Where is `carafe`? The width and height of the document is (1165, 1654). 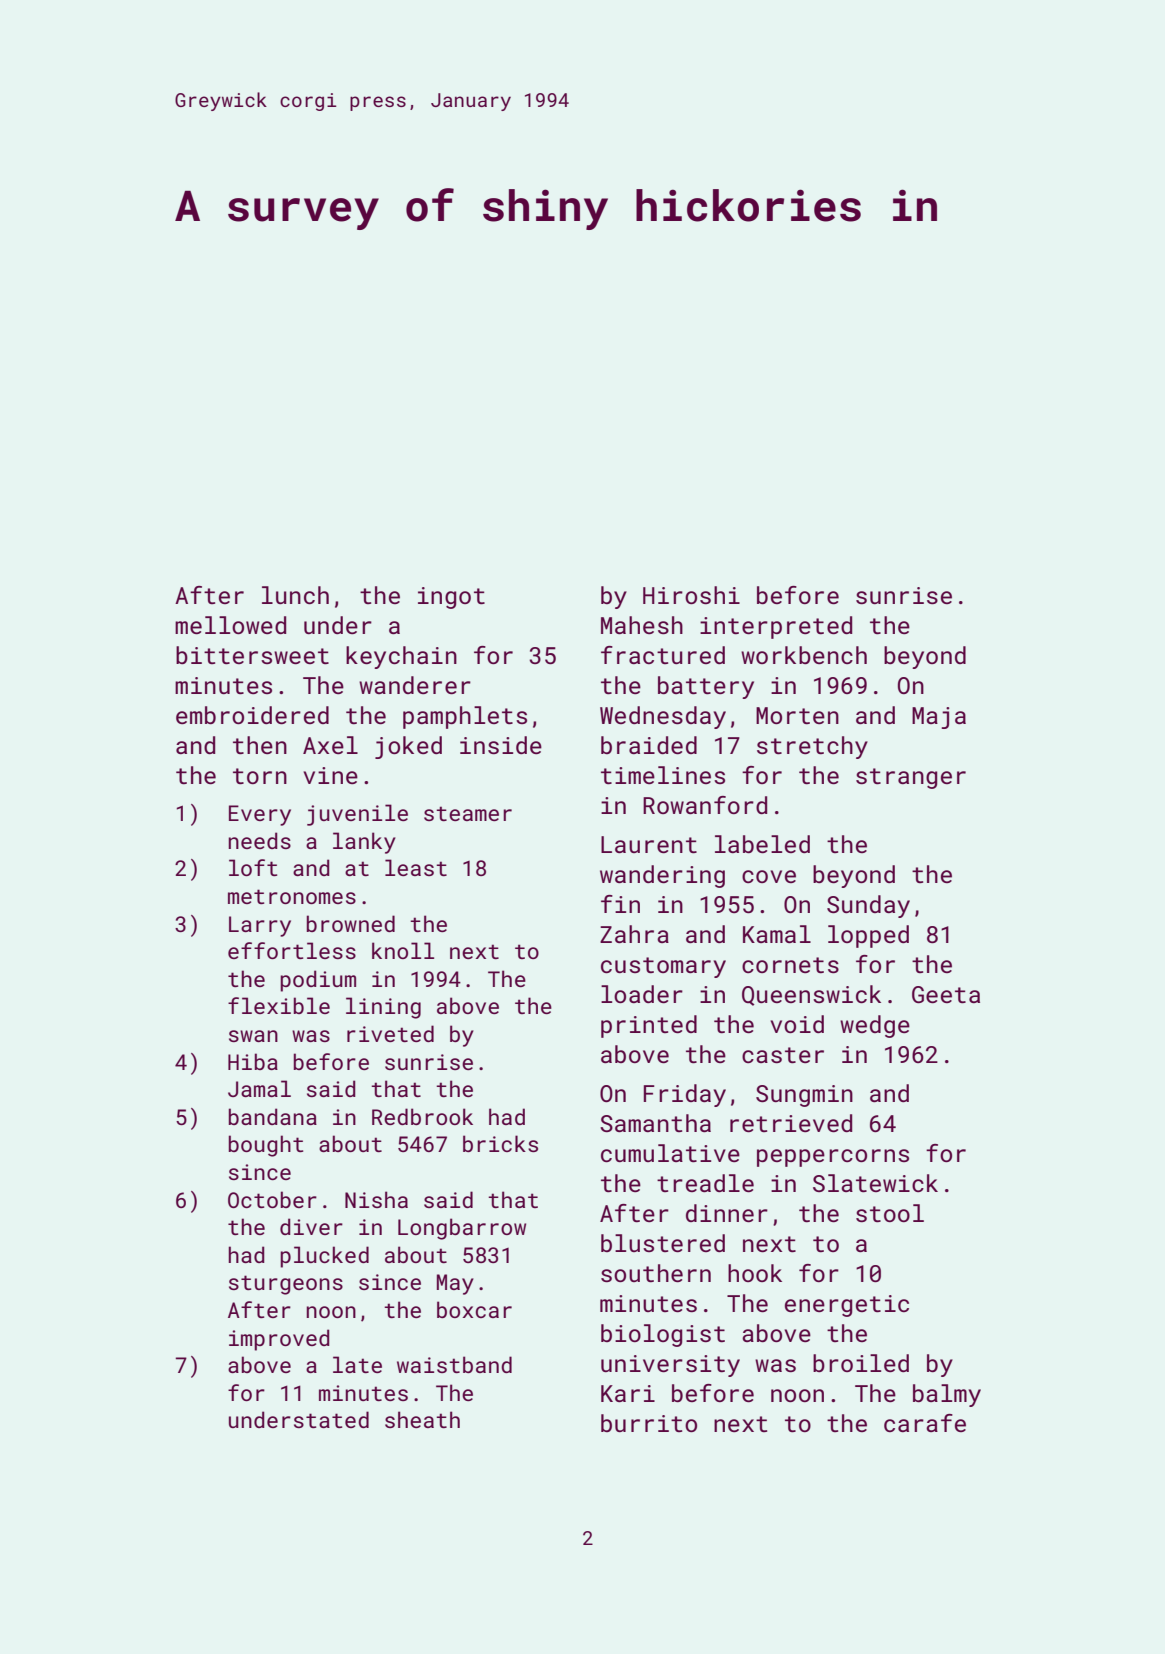
carafe is located at coordinates (925, 1423).
